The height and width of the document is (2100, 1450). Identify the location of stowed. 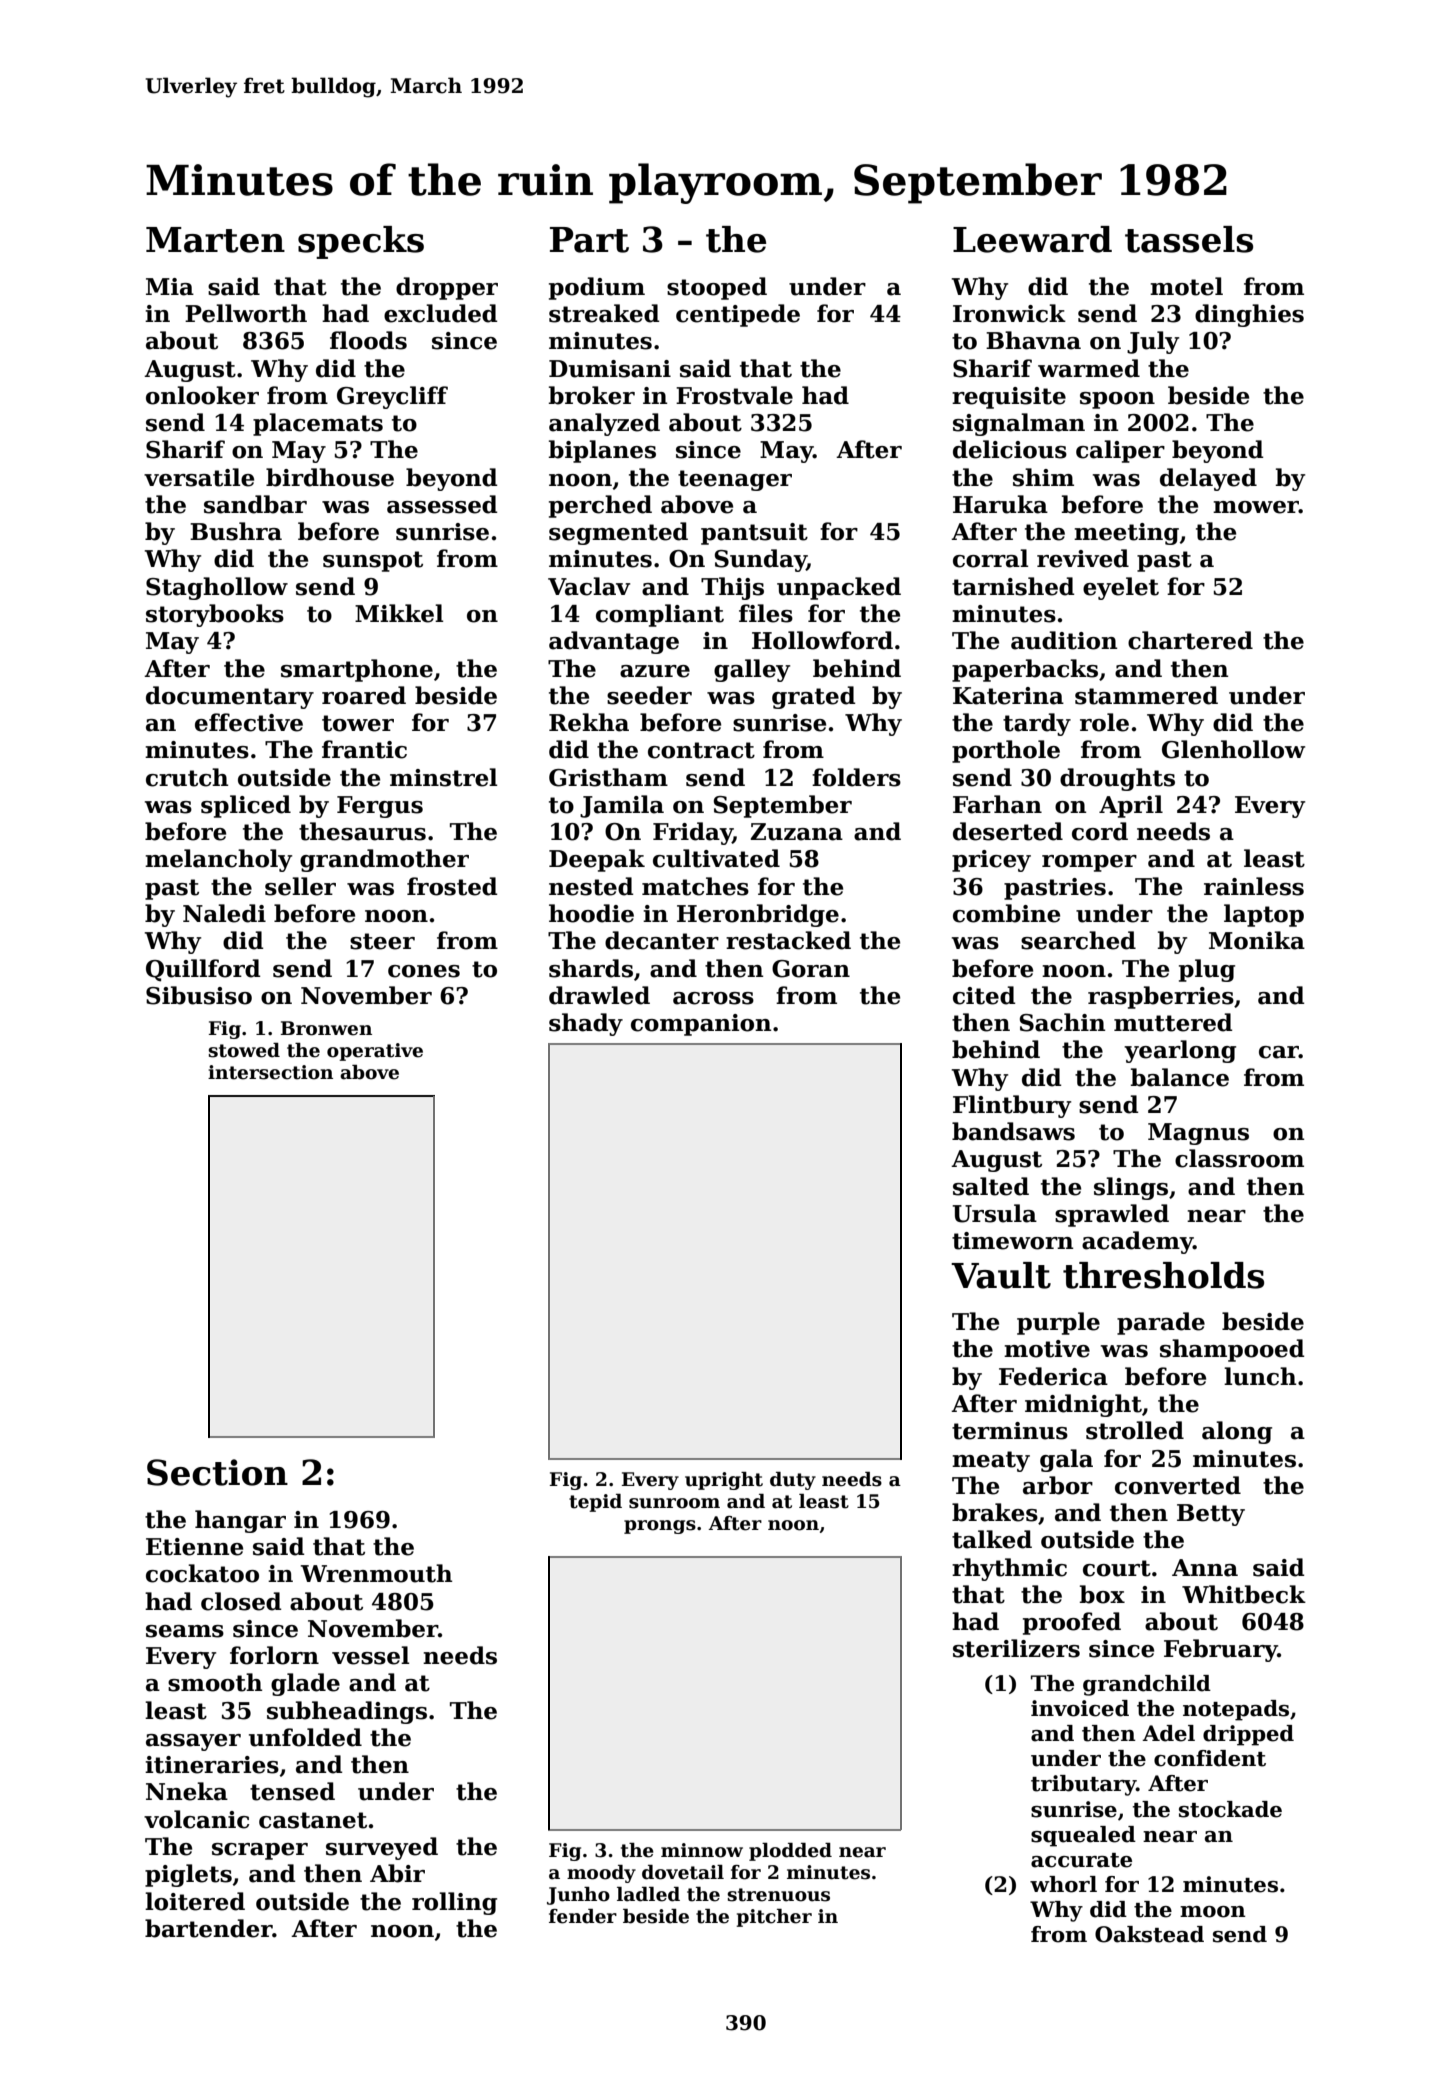
(244, 1050).
